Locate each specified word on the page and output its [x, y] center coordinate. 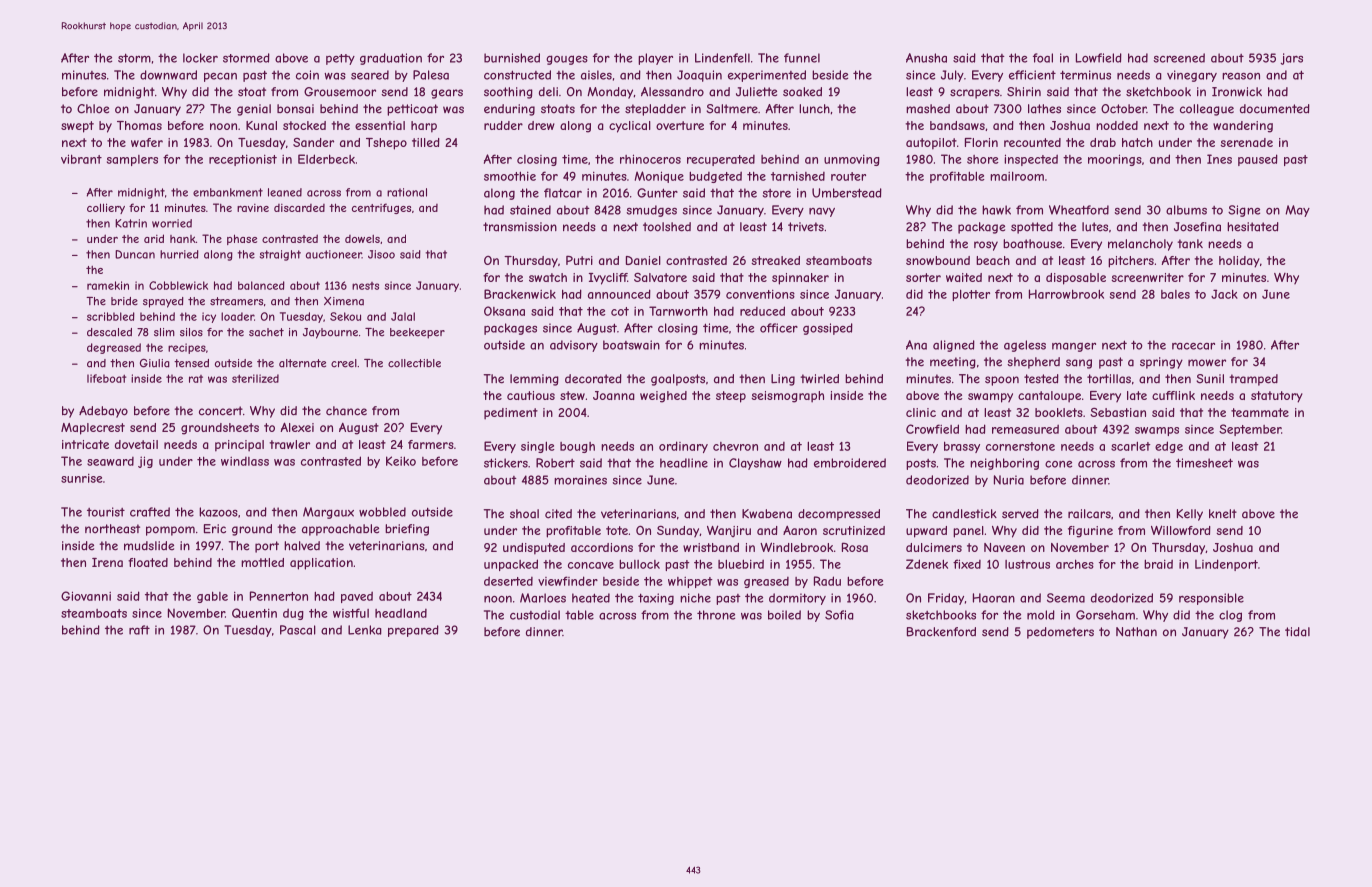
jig [145, 462]
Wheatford [1079, 210]
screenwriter [1147, 277]
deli [548, 92]
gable [212, 597]
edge [1169, 447]
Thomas [139, 125]
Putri [579, 260]
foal [1043, 58]
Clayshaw [755, 464]
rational [407, 192]
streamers [236, 301]
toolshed [667, 227]
